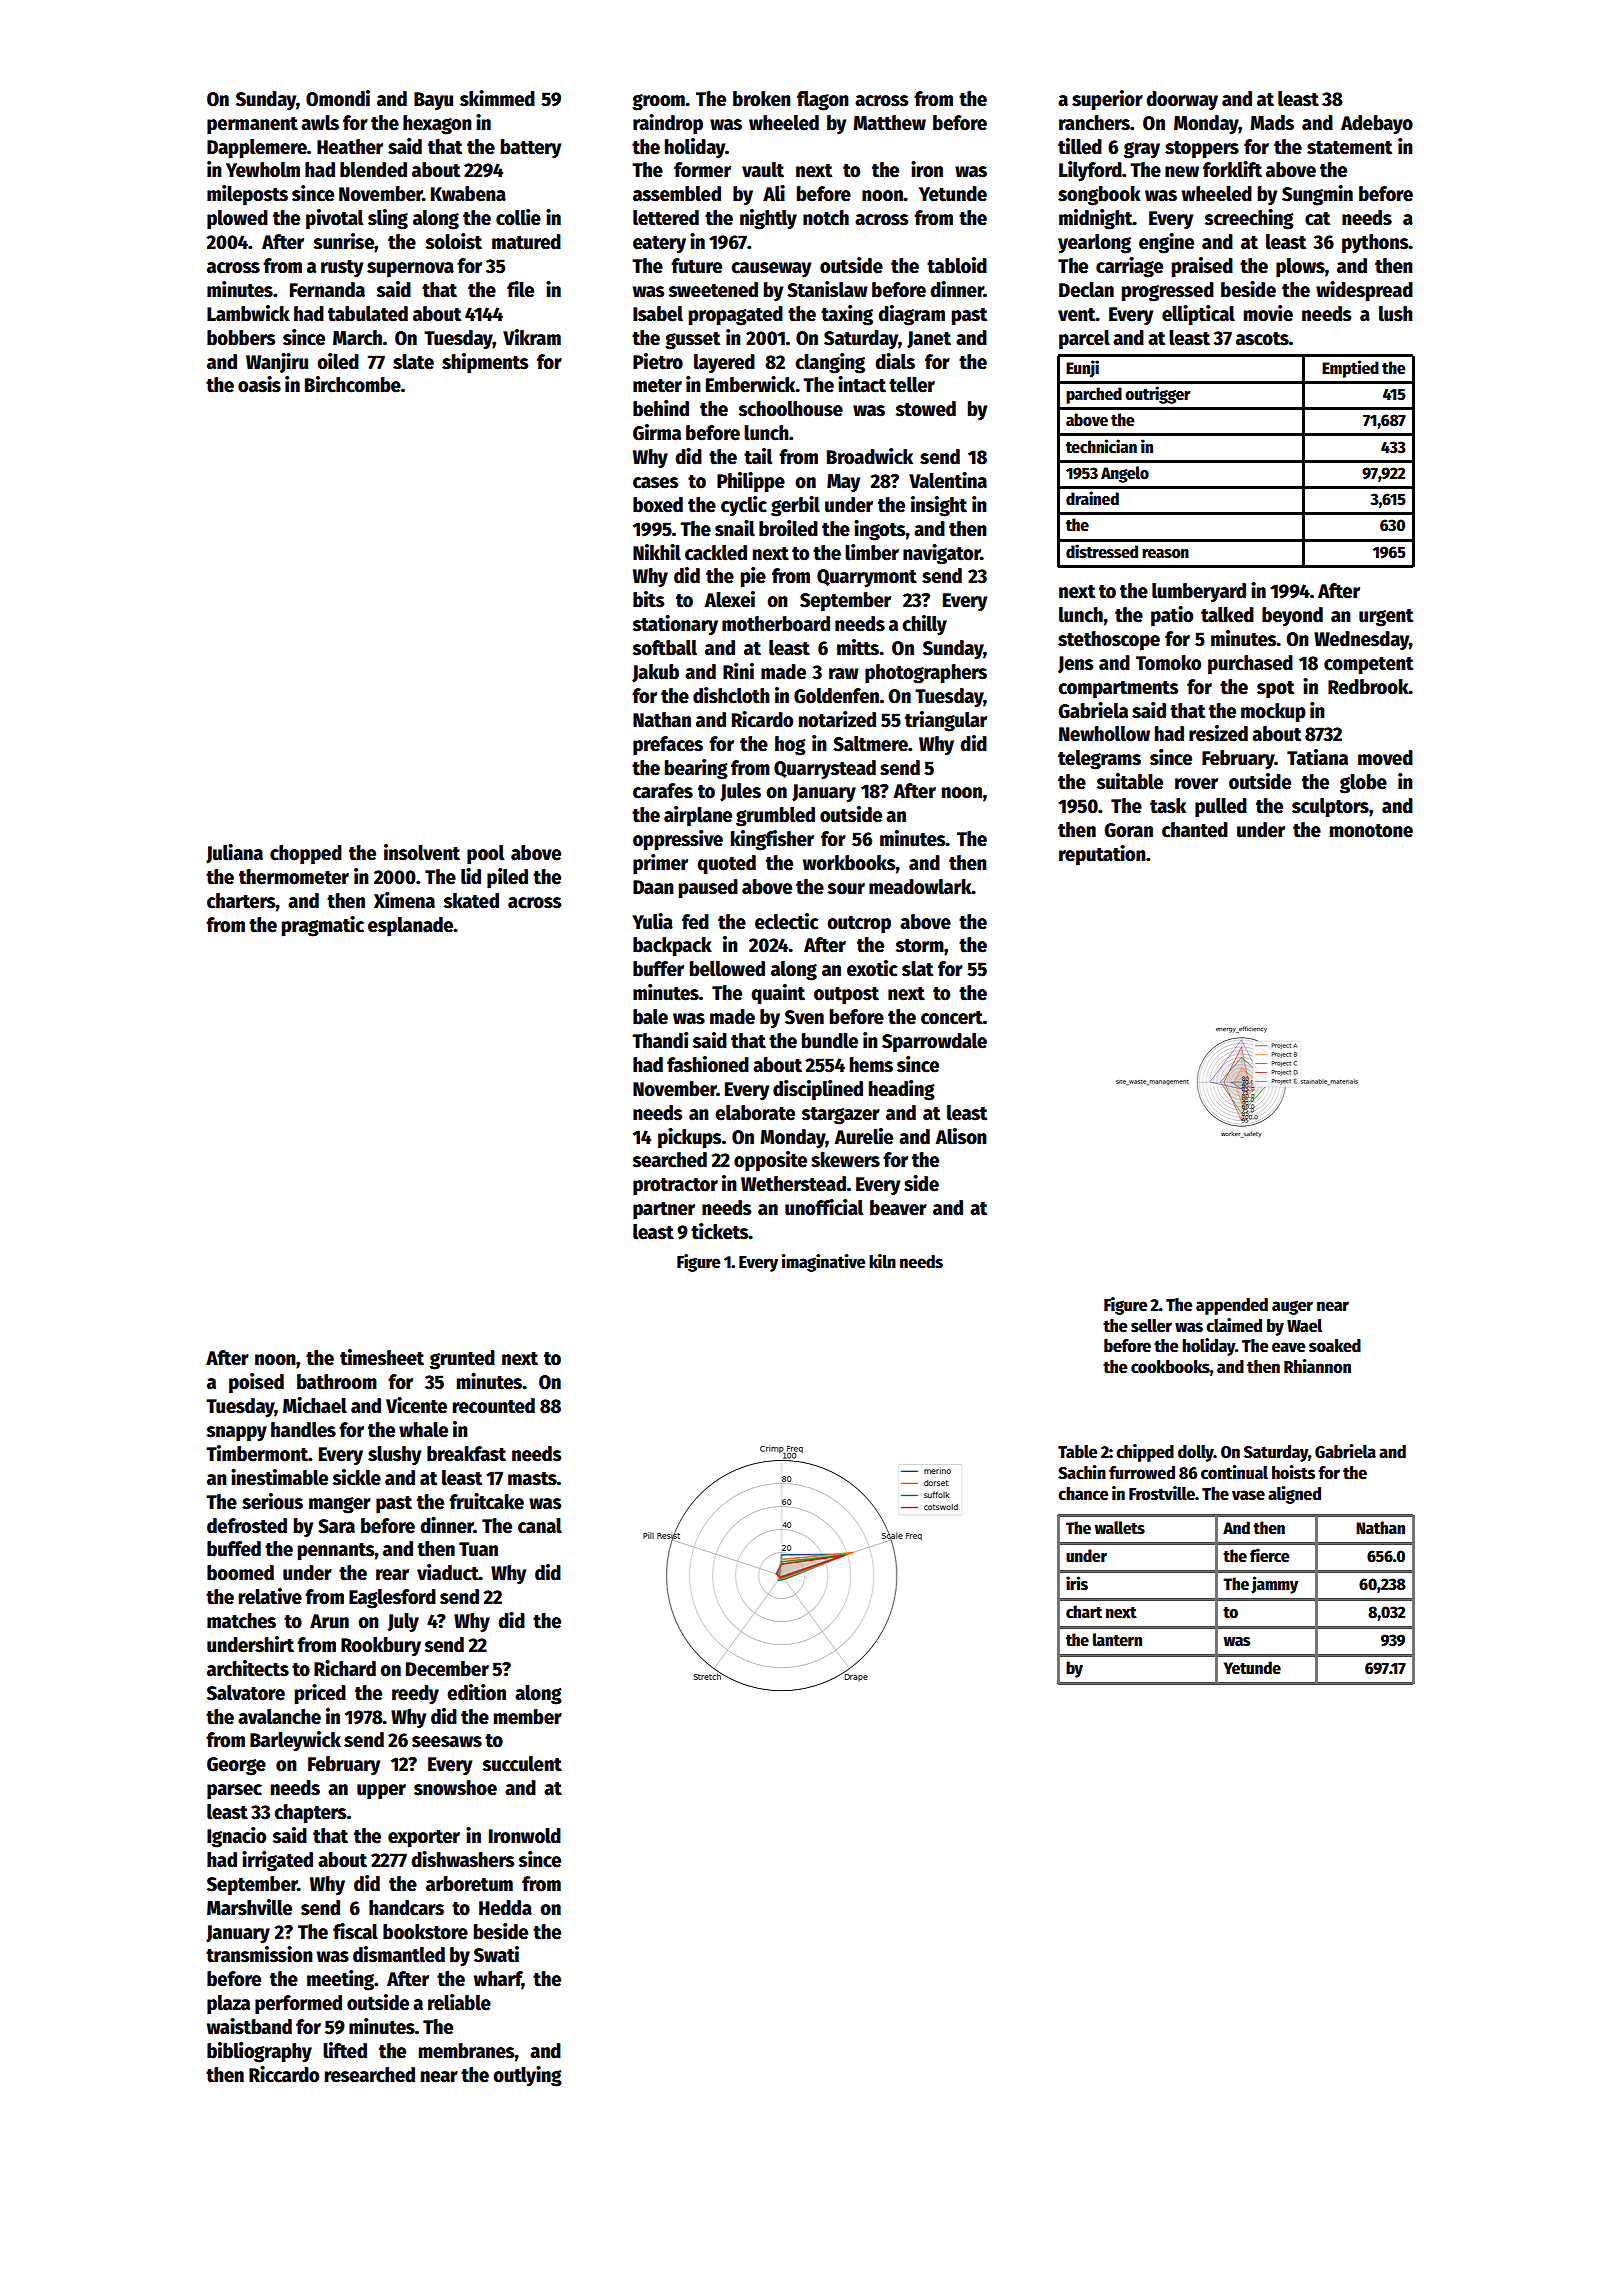  Describe the element at coordinates (1386, 618) in the screenshot. I see `urgent` at that location.
